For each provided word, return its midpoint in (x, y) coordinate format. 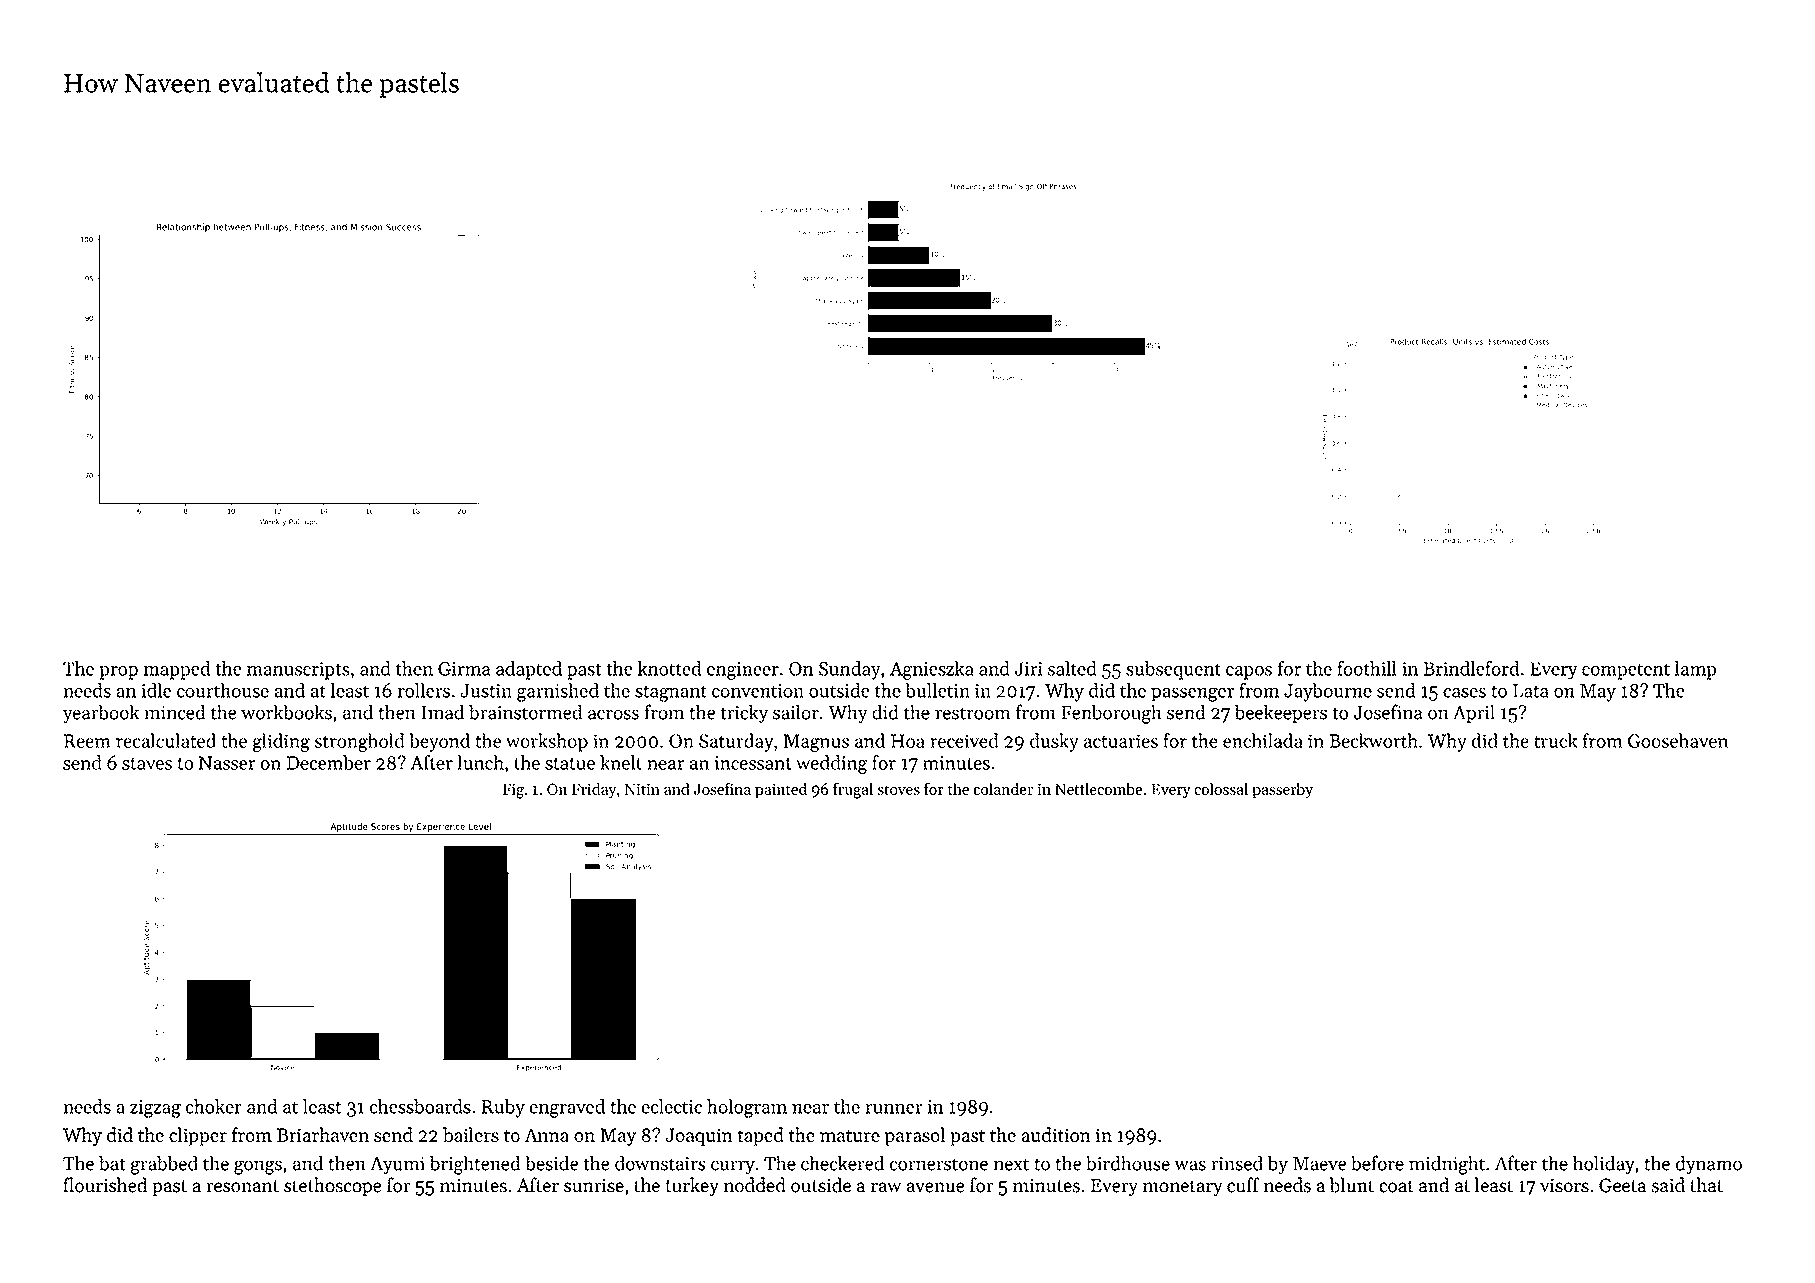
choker (214, 1106)
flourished (105, 1185)
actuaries (1121, 741)
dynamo (1709, 1165)
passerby (1282, 790)
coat (1396, 1186)
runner (893, 1109)
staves (147, 763)
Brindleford (1471, 668)
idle (156, 690)
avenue (935, 1187)
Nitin (642, 789)
